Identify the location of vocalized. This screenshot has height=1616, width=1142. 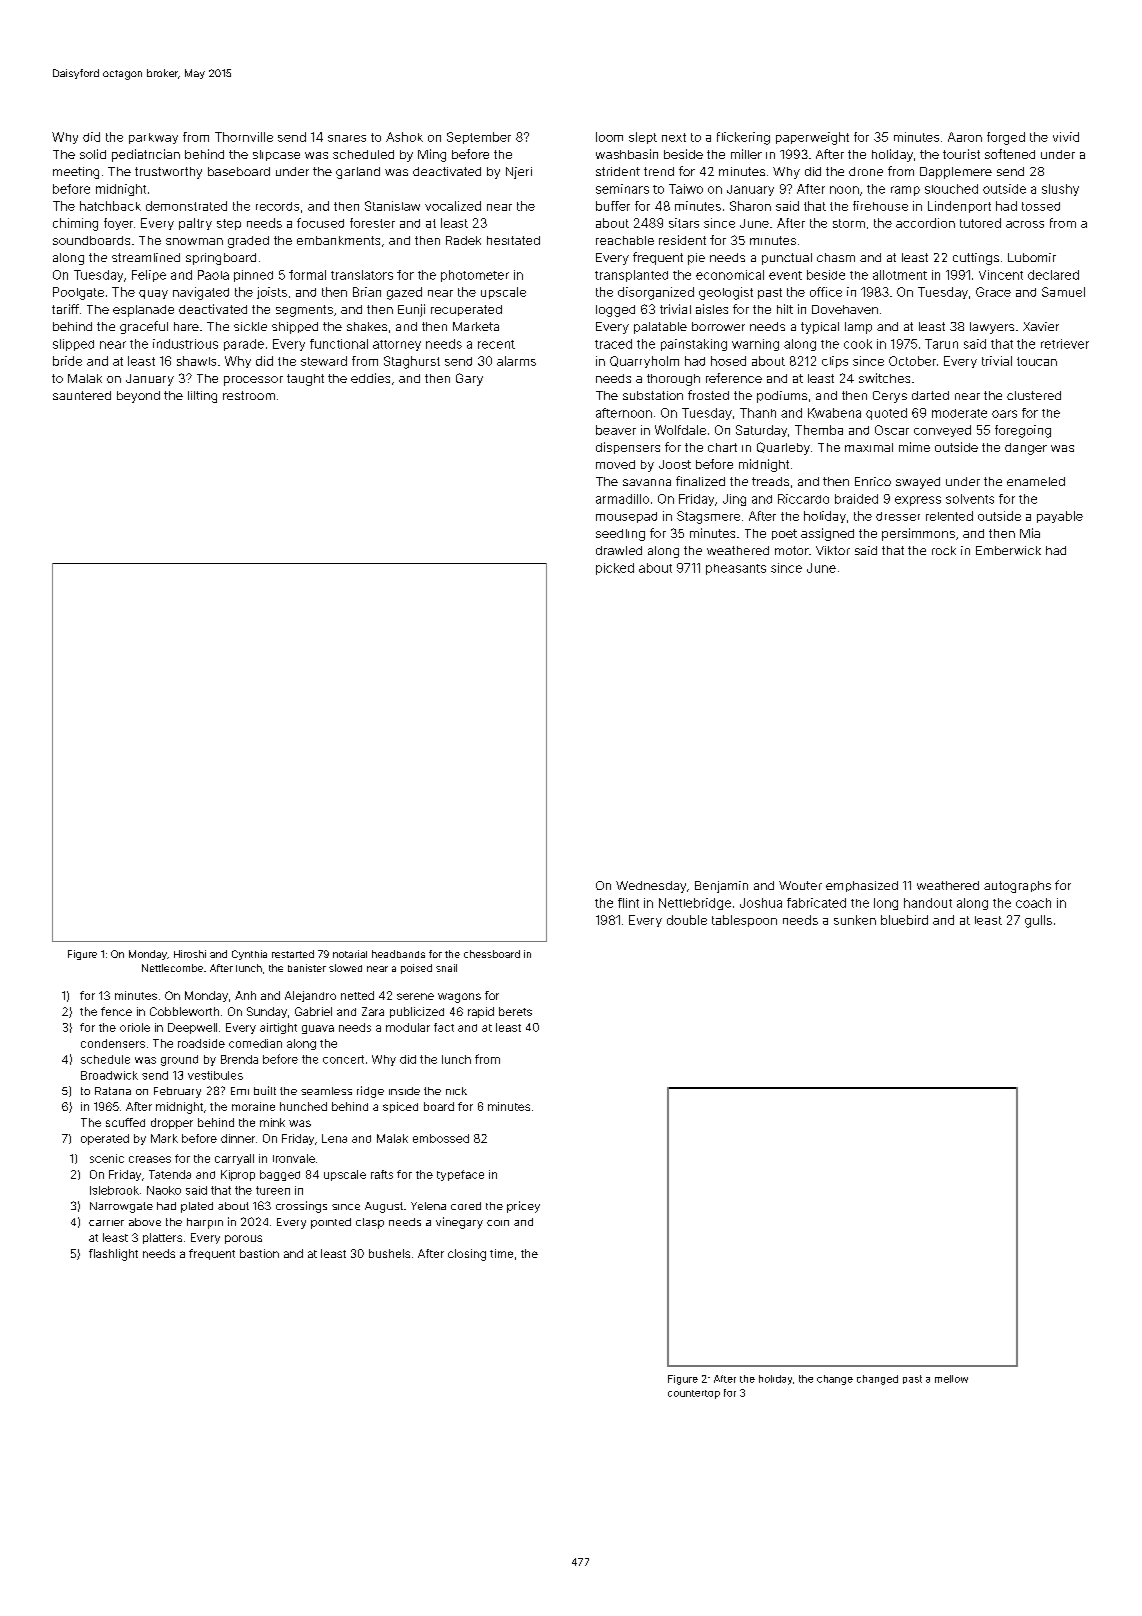
(453, 206).
